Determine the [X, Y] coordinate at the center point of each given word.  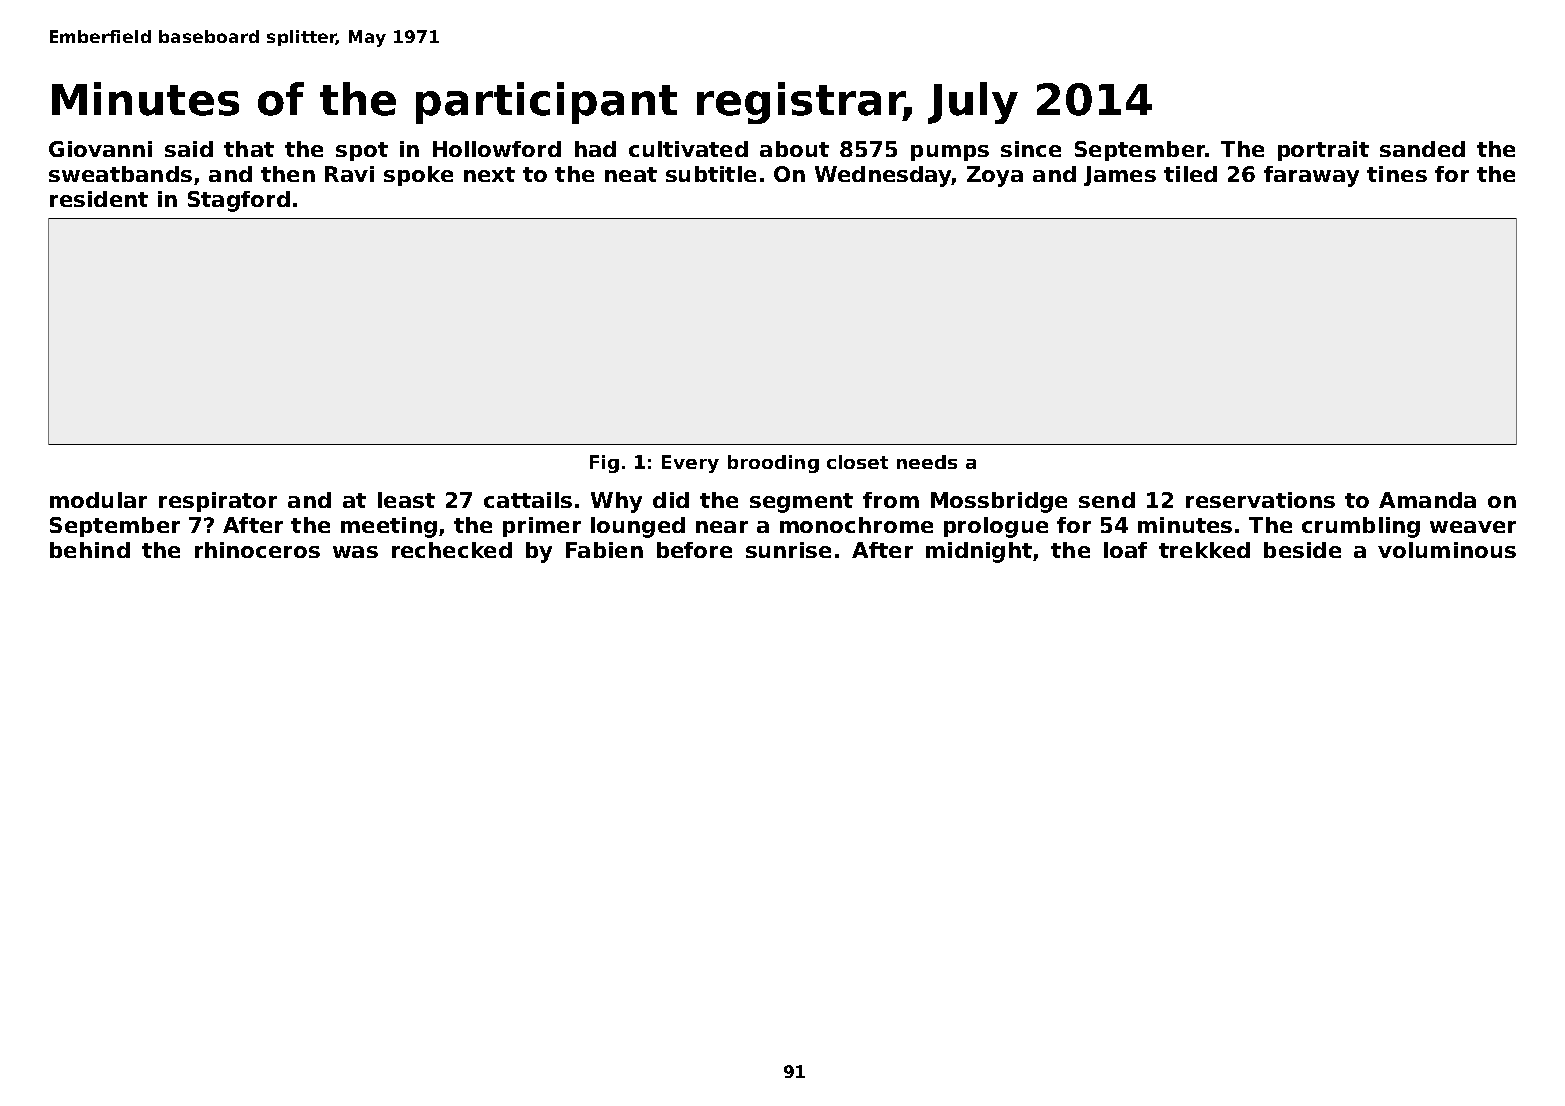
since [1031, 149]
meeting [389, 527]
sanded [1422, 149]
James [1120, 176]
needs [927, 462]
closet [857, 462]
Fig [604, 464]
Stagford [239, 201]
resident [99, 199]
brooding [773, 464]
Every [690, 464]
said [189, 149]
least [406, 500]
